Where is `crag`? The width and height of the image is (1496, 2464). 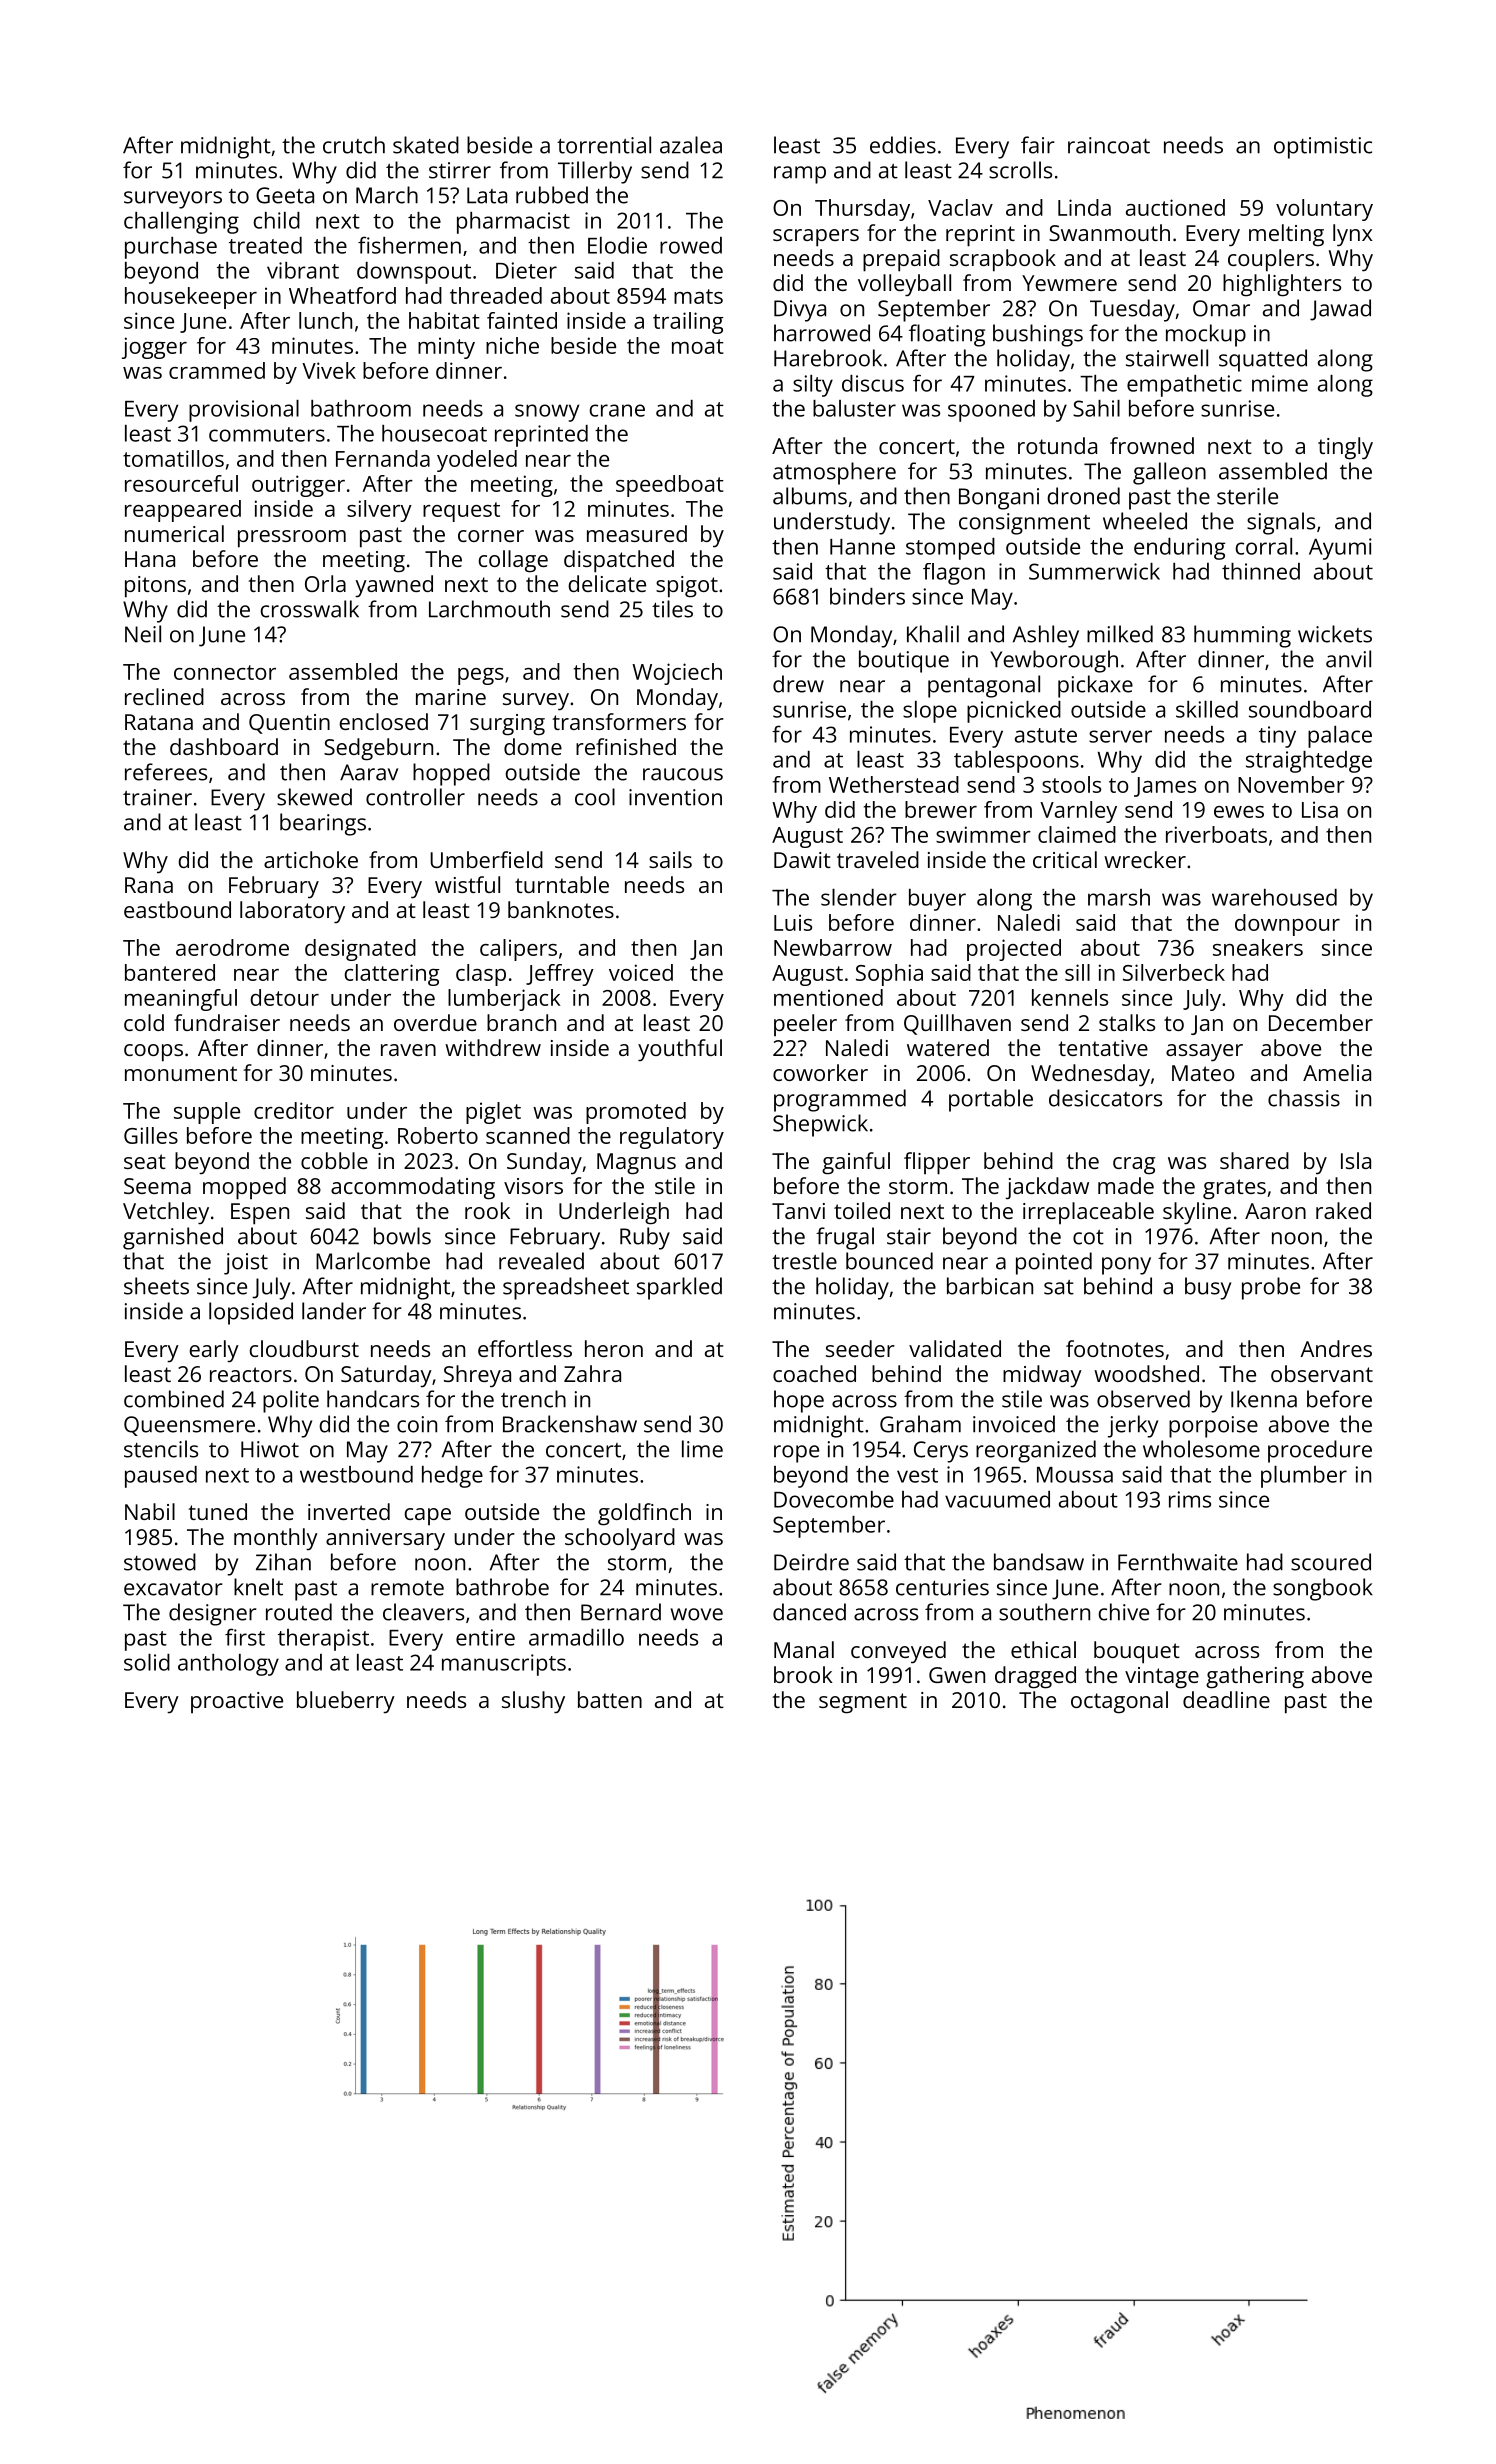
crag is located at coordinates (1134, 1166).
